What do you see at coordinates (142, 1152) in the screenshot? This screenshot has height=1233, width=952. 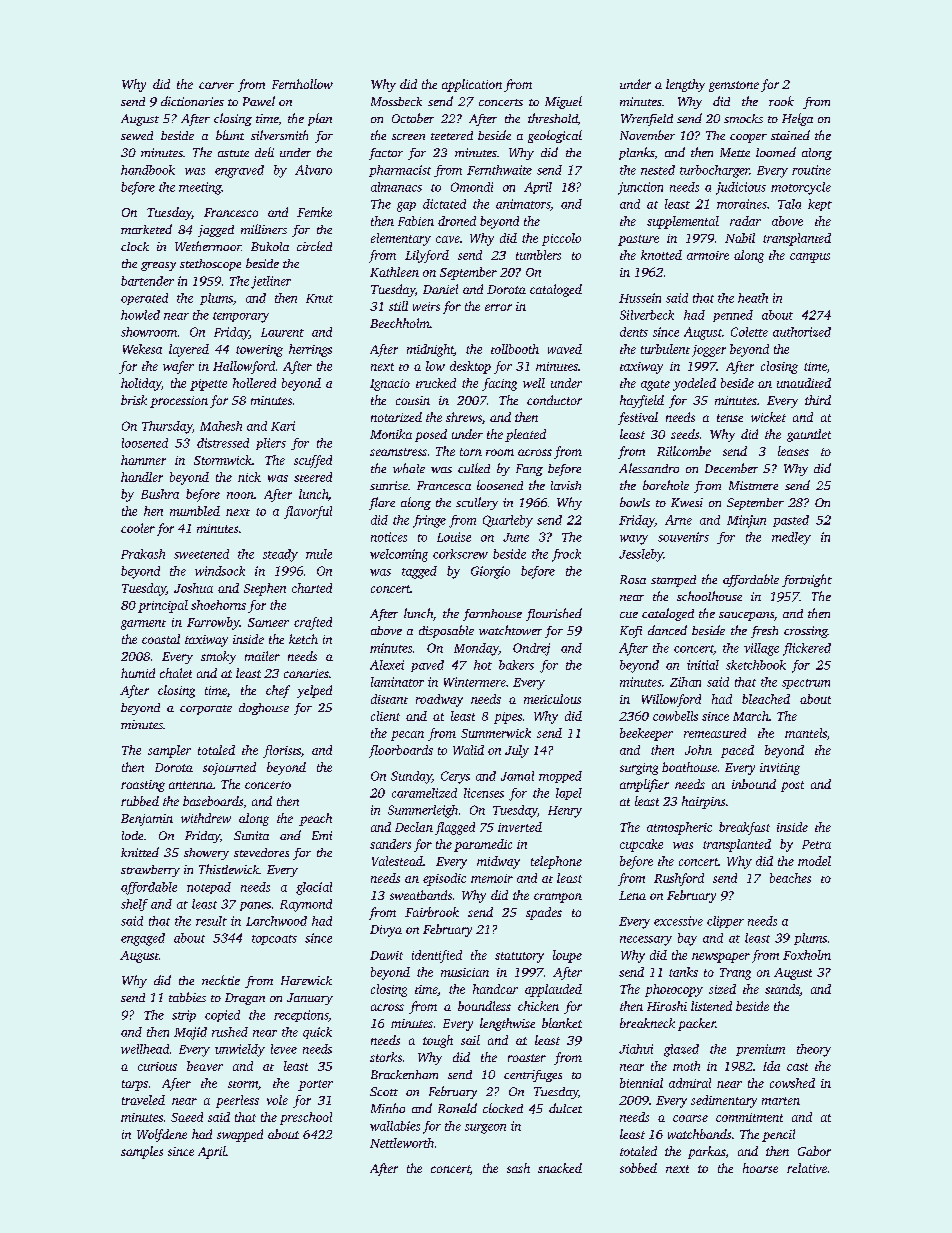 I see `samples` at bounding box center [142, 1152].
